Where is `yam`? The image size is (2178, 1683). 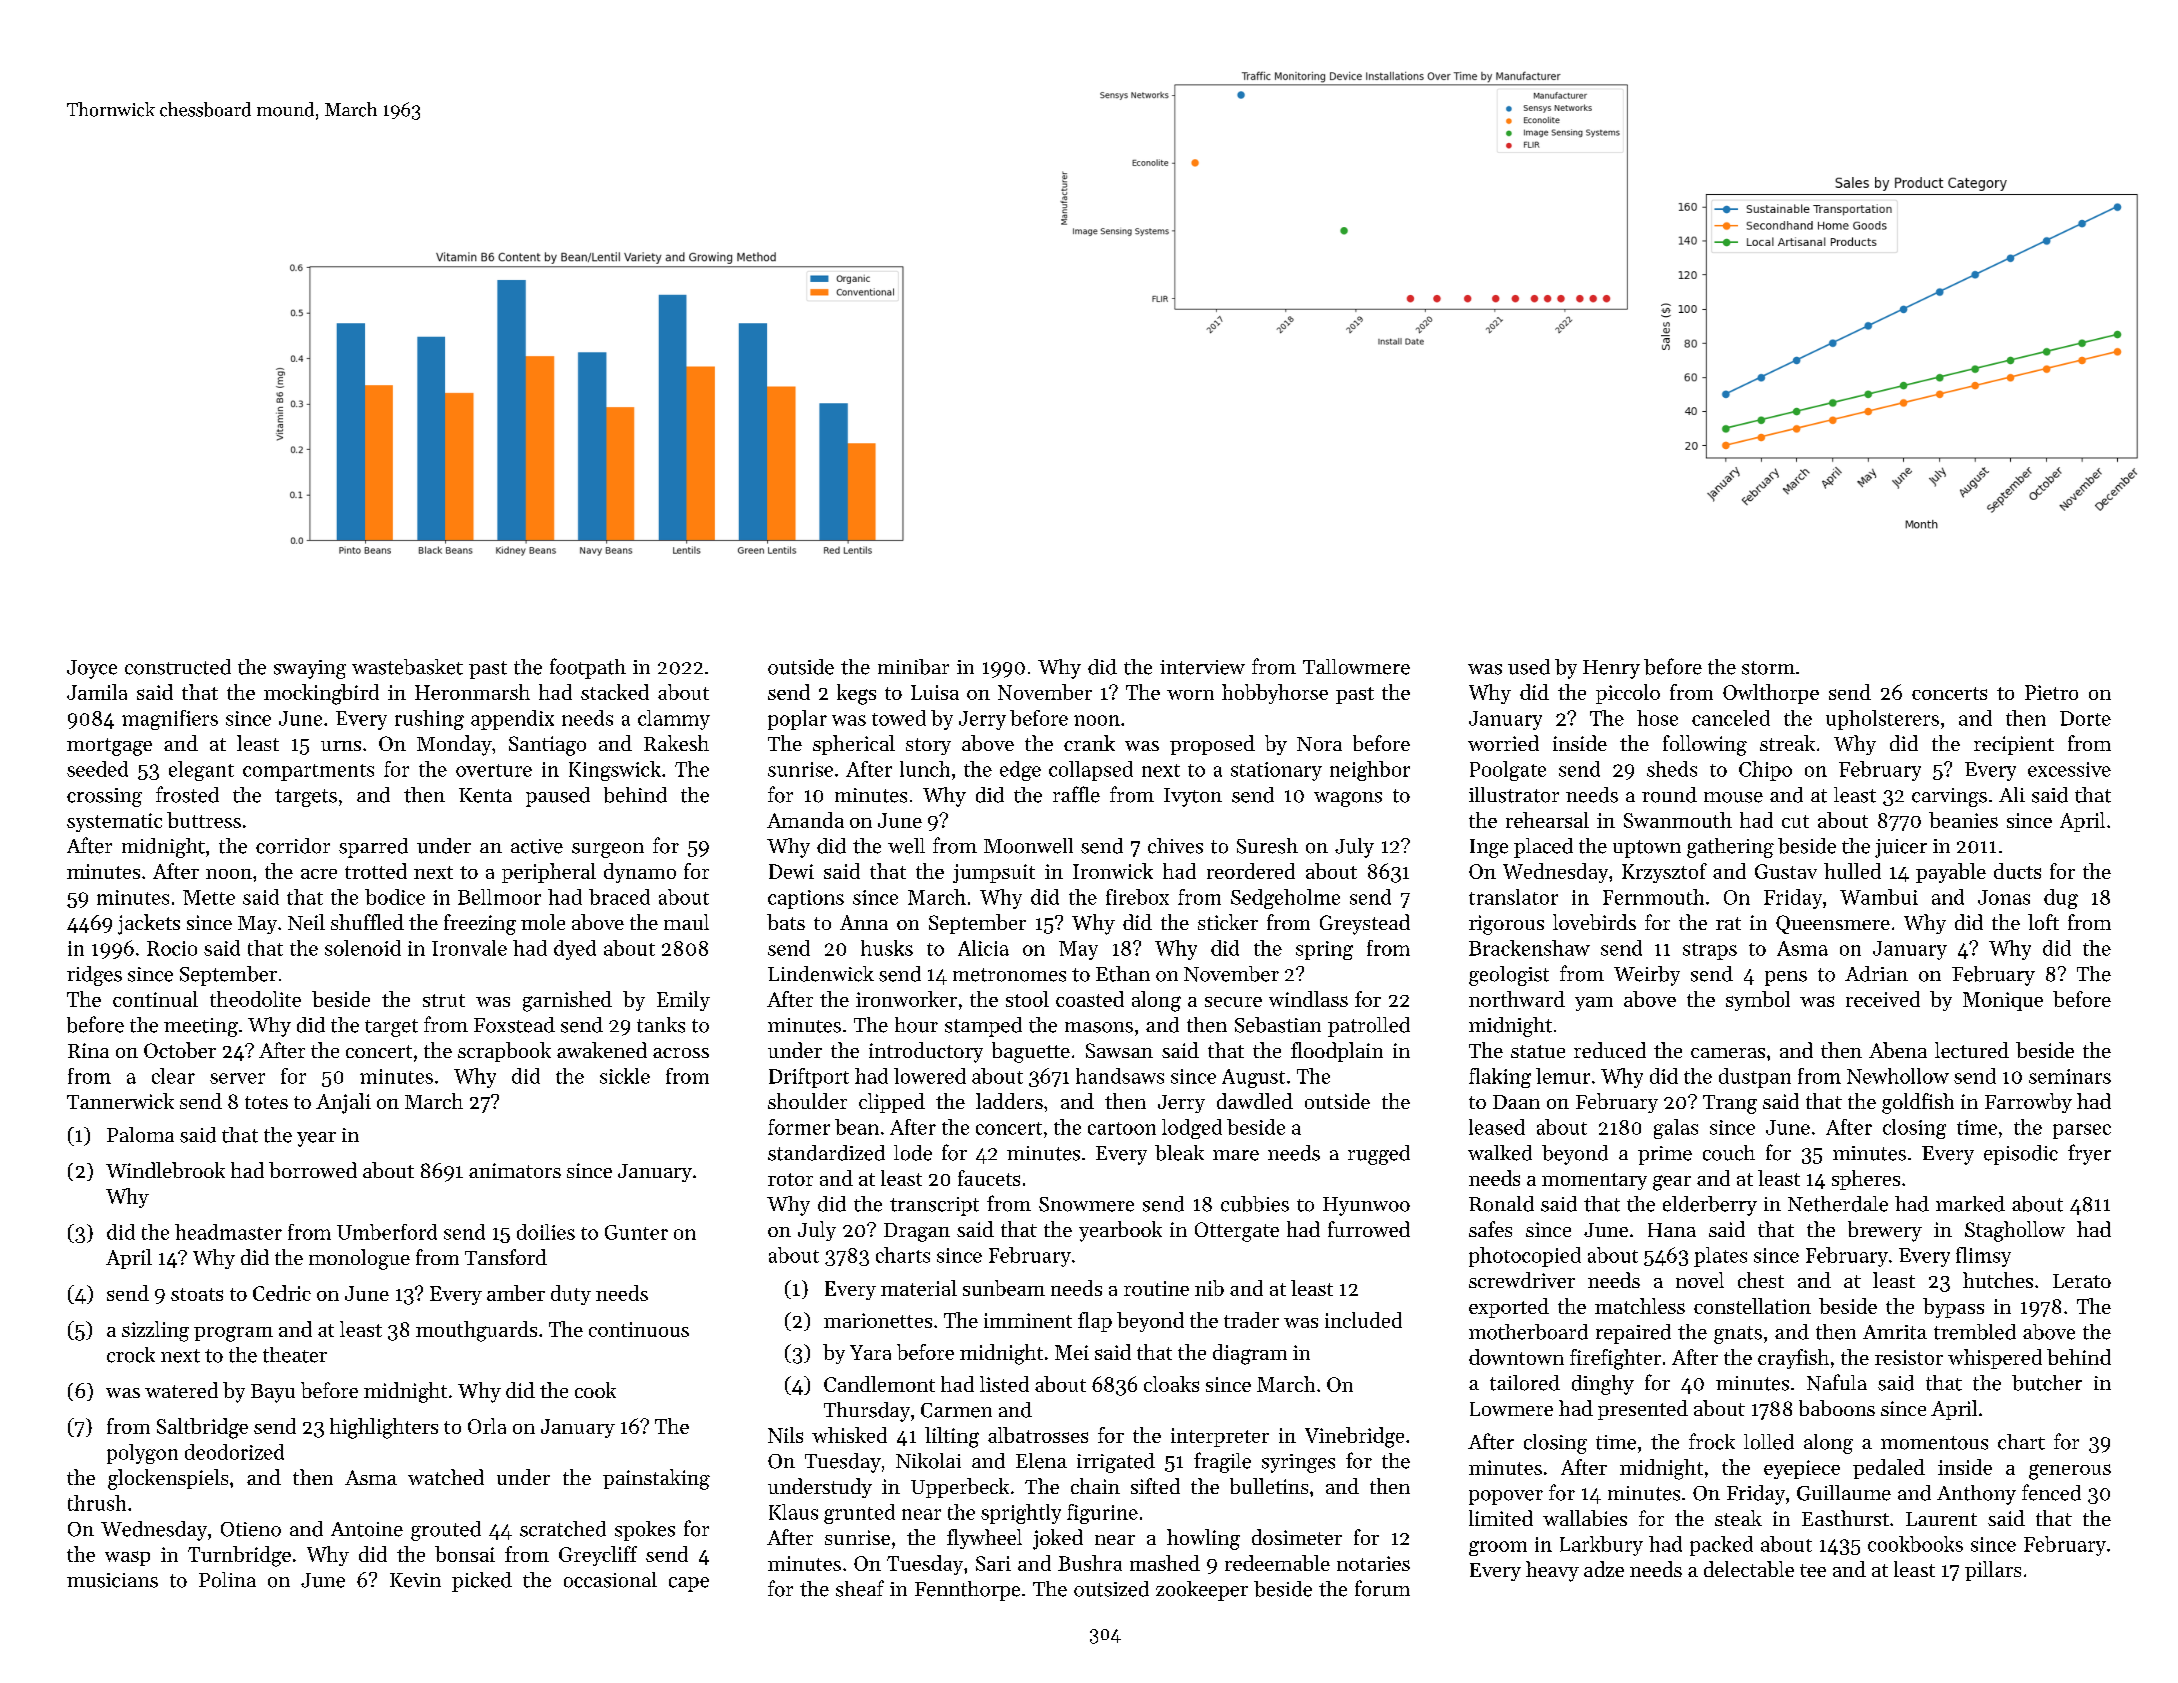
yam is located at coordinates (1594, 1004).
